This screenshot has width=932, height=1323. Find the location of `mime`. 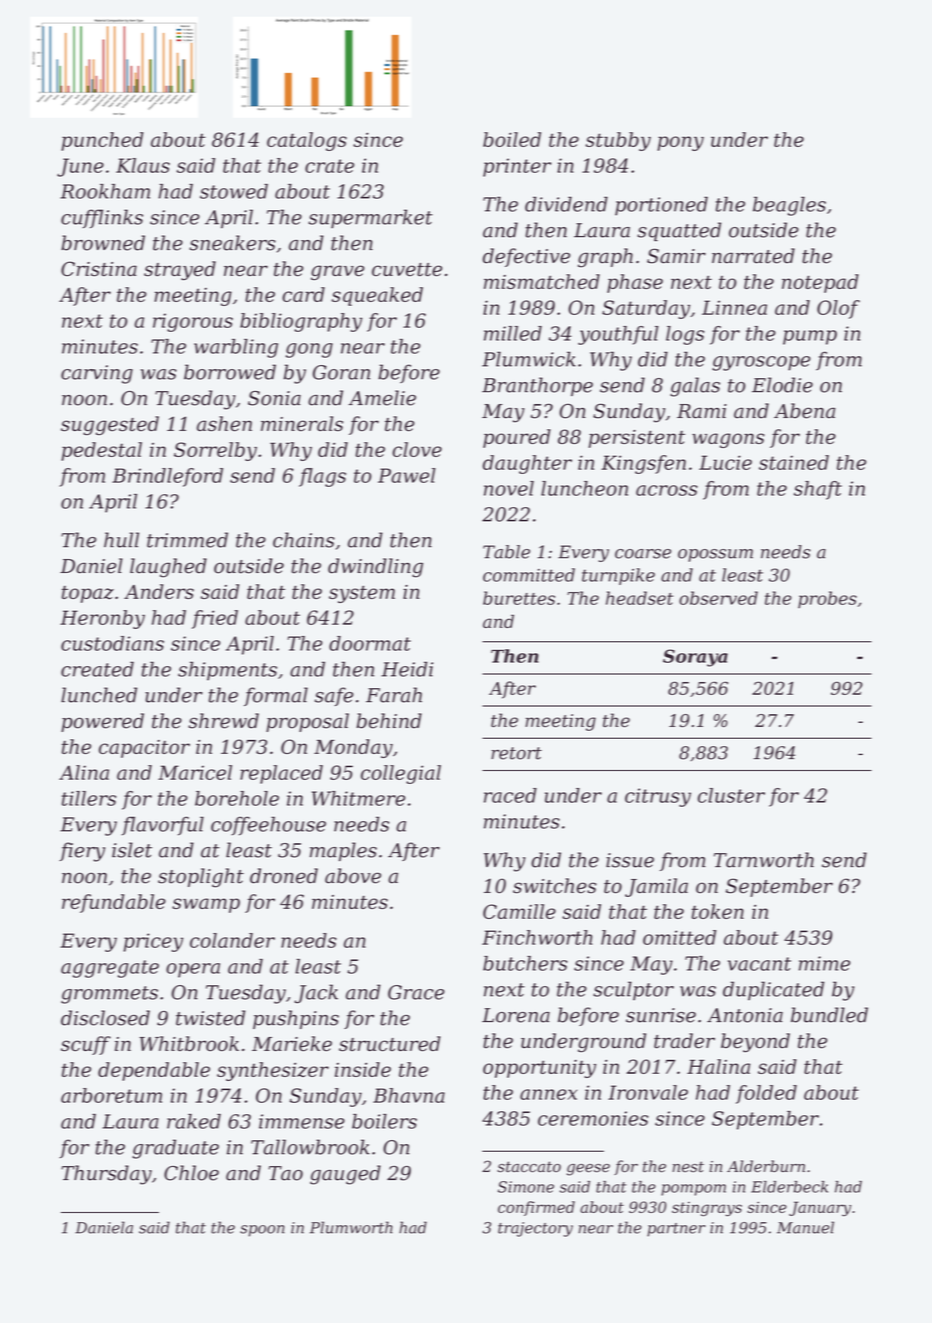

mime is located at coordinates (824, 963).
